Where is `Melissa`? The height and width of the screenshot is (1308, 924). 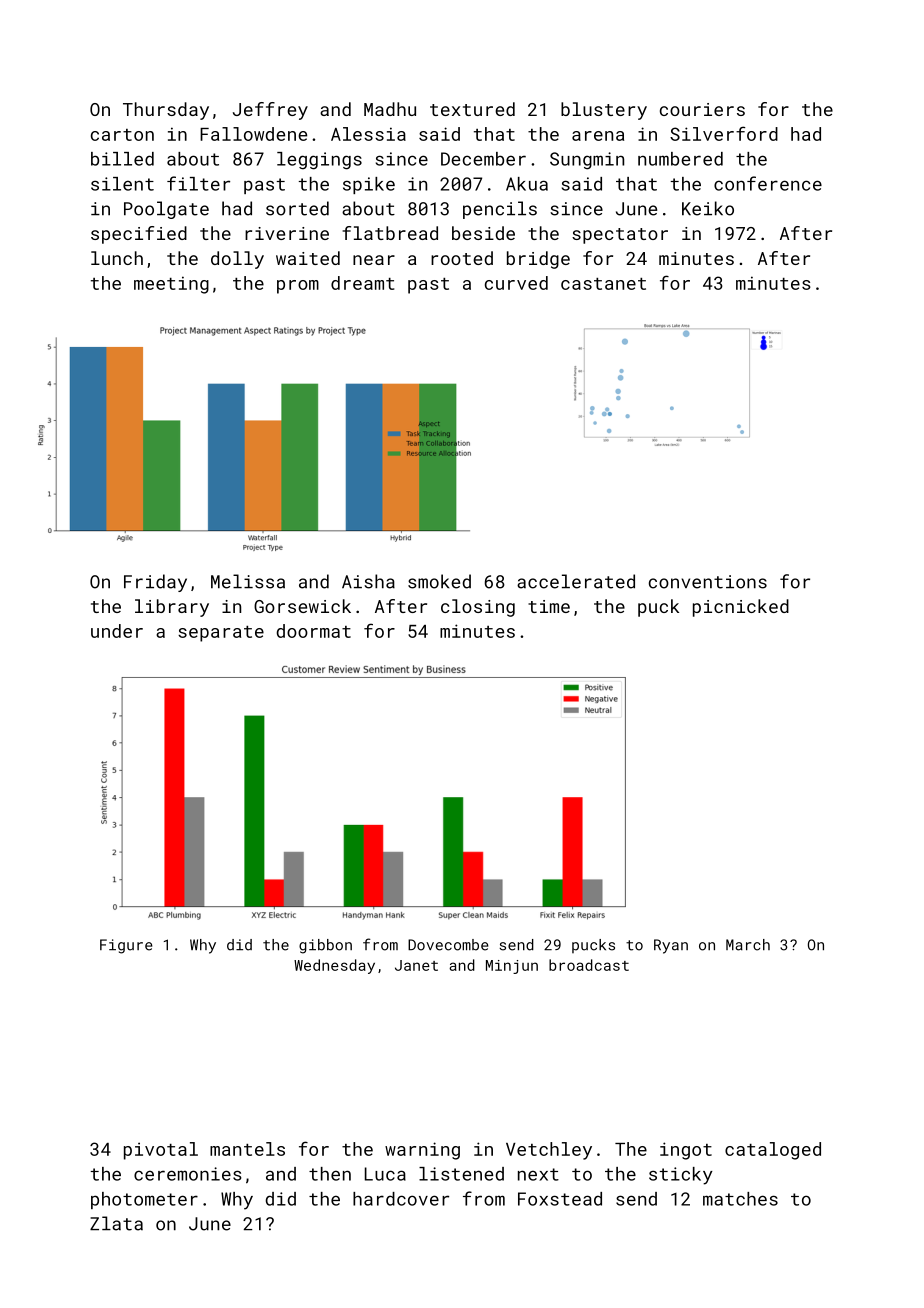
Melissa is located at coordinates (248, 581).
